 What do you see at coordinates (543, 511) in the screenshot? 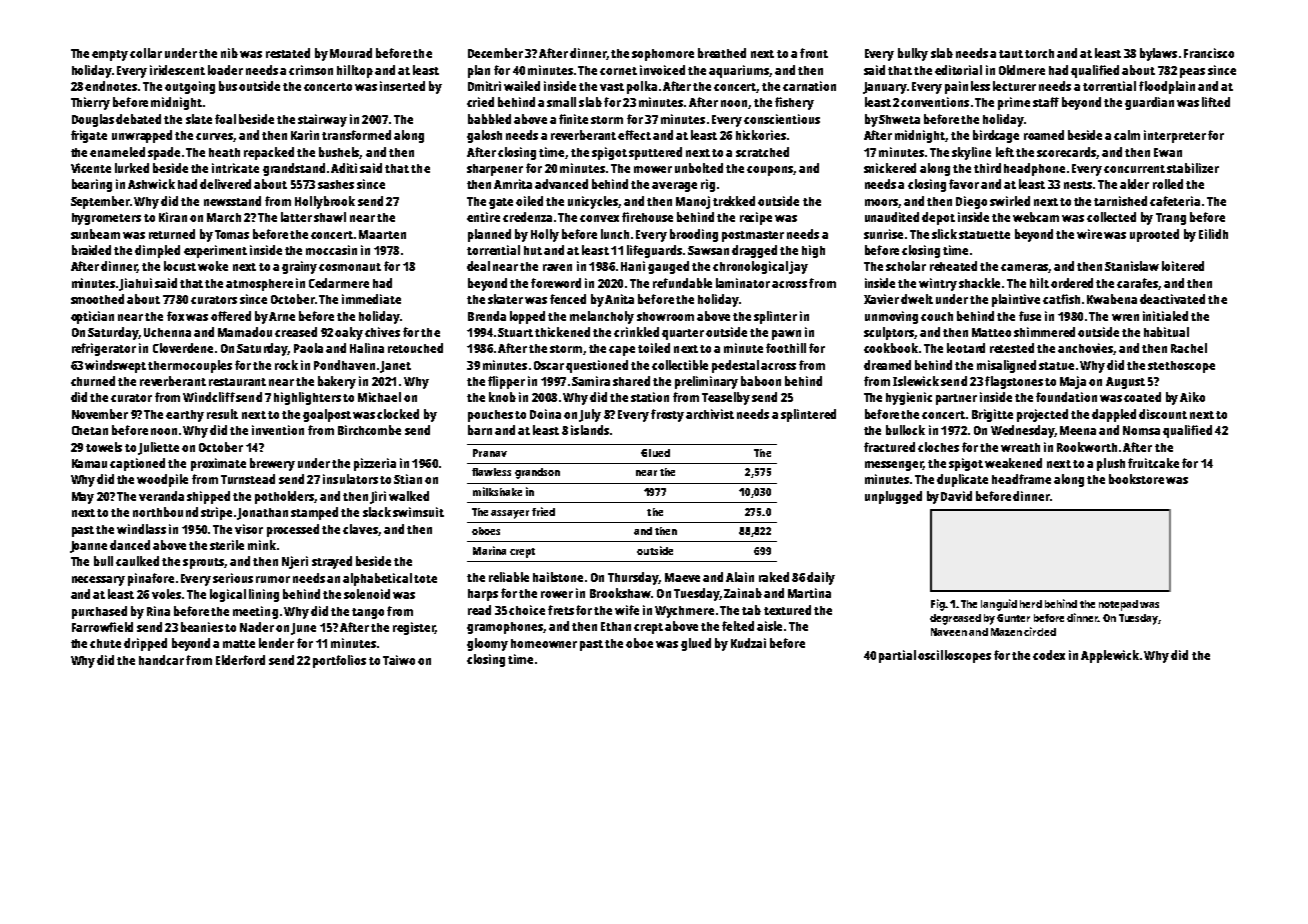
I see `fried` at bounding box center [543, 511].
